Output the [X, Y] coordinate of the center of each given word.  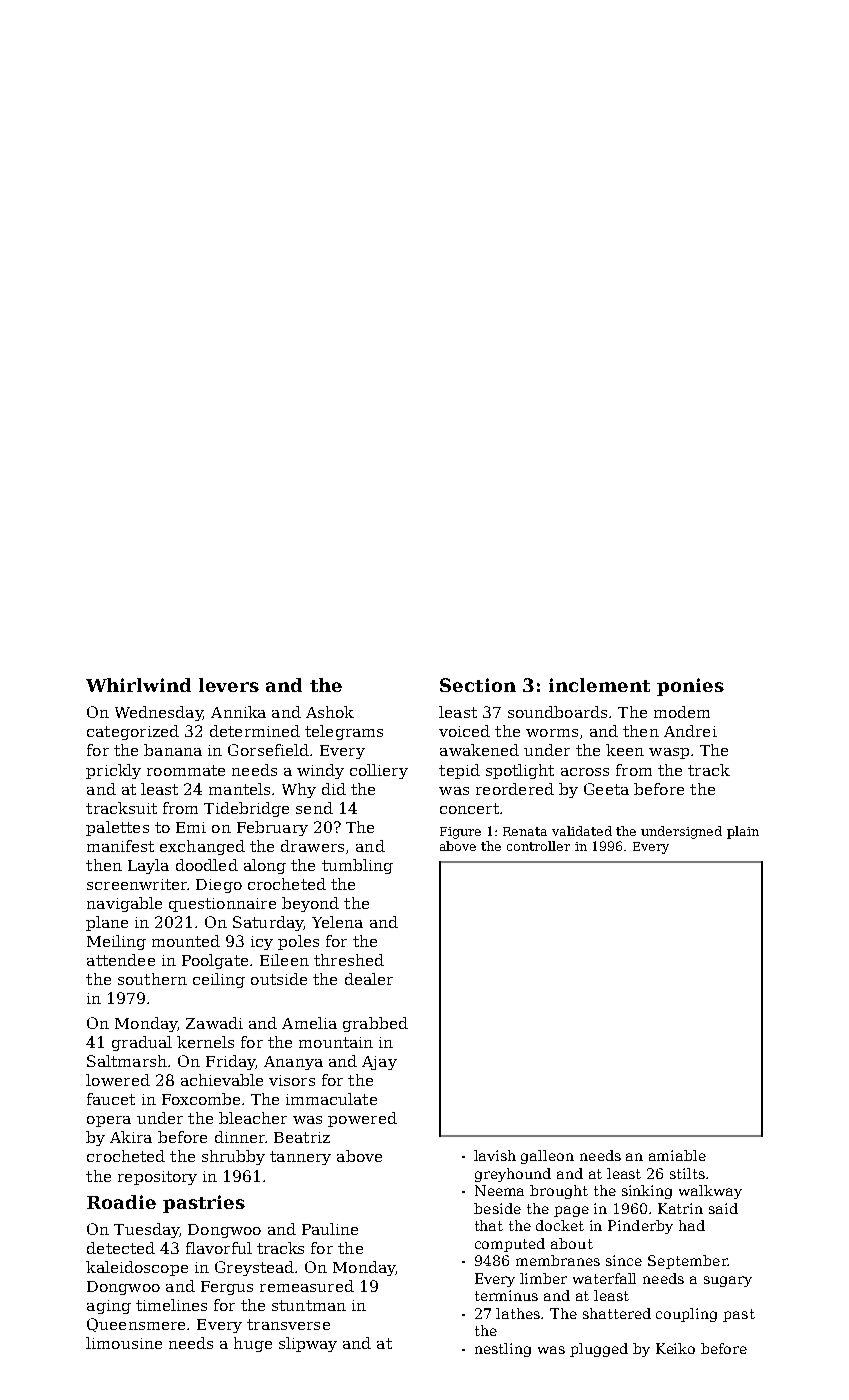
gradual [142, 1043]
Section [478, 685]
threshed [349, 960]
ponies [690, 687]
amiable [677, 1155]
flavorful [219, 1248]
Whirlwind [138, 685]
